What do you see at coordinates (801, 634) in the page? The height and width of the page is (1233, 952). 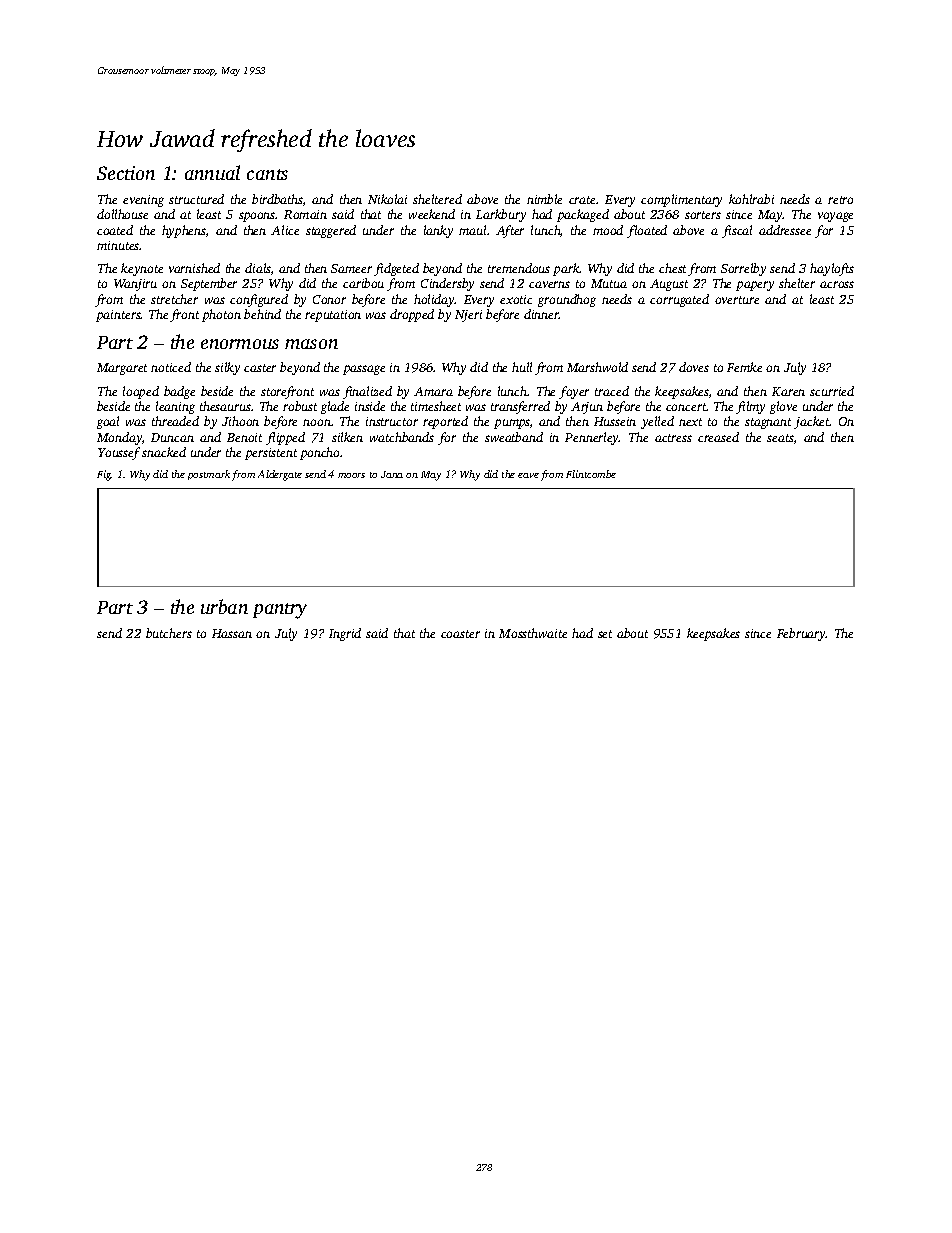 I see `February` at bounding box center [801, 634].
